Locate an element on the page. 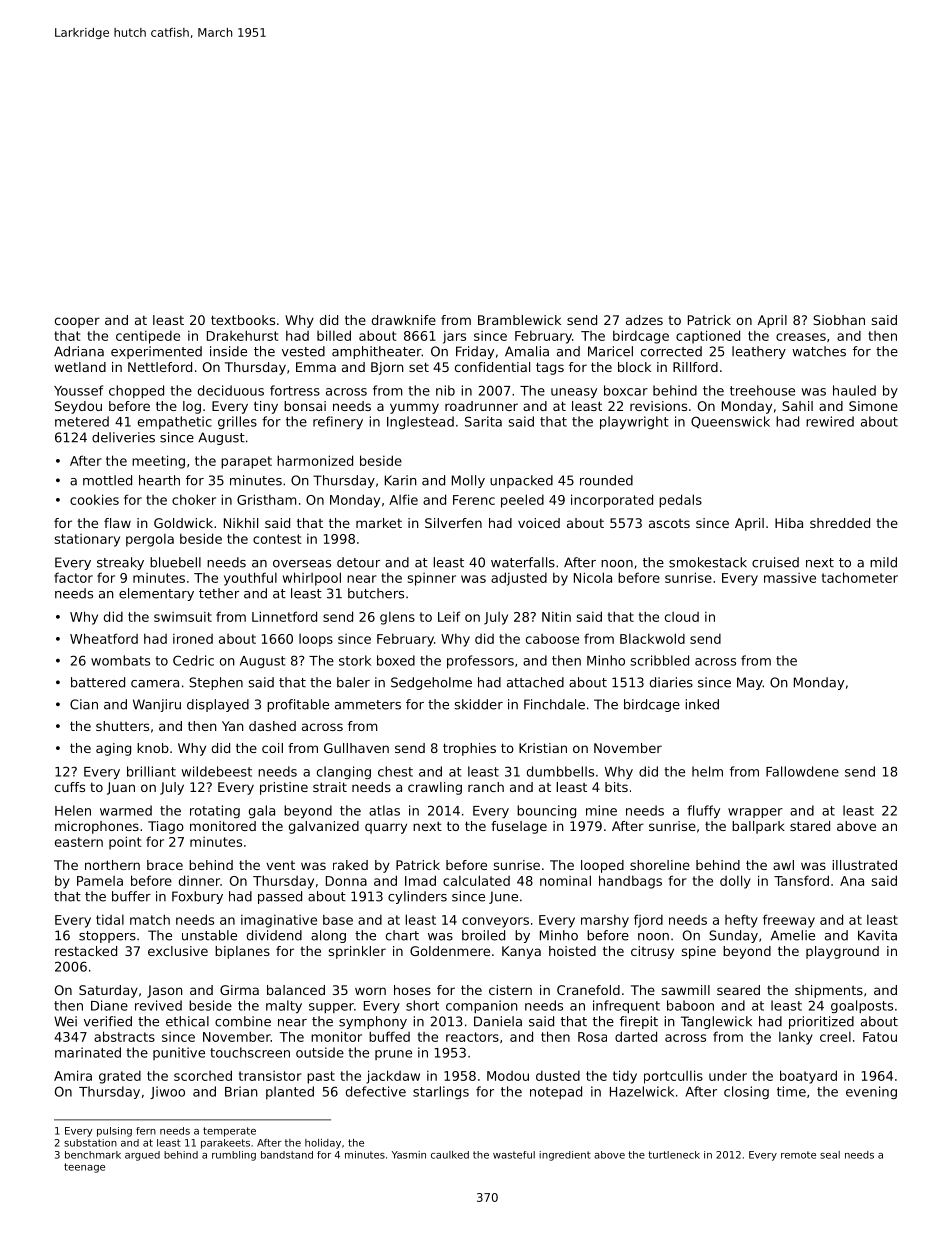 The height and width of the page is (1233, 952). exclusive is located at coordinates (178, 951).
